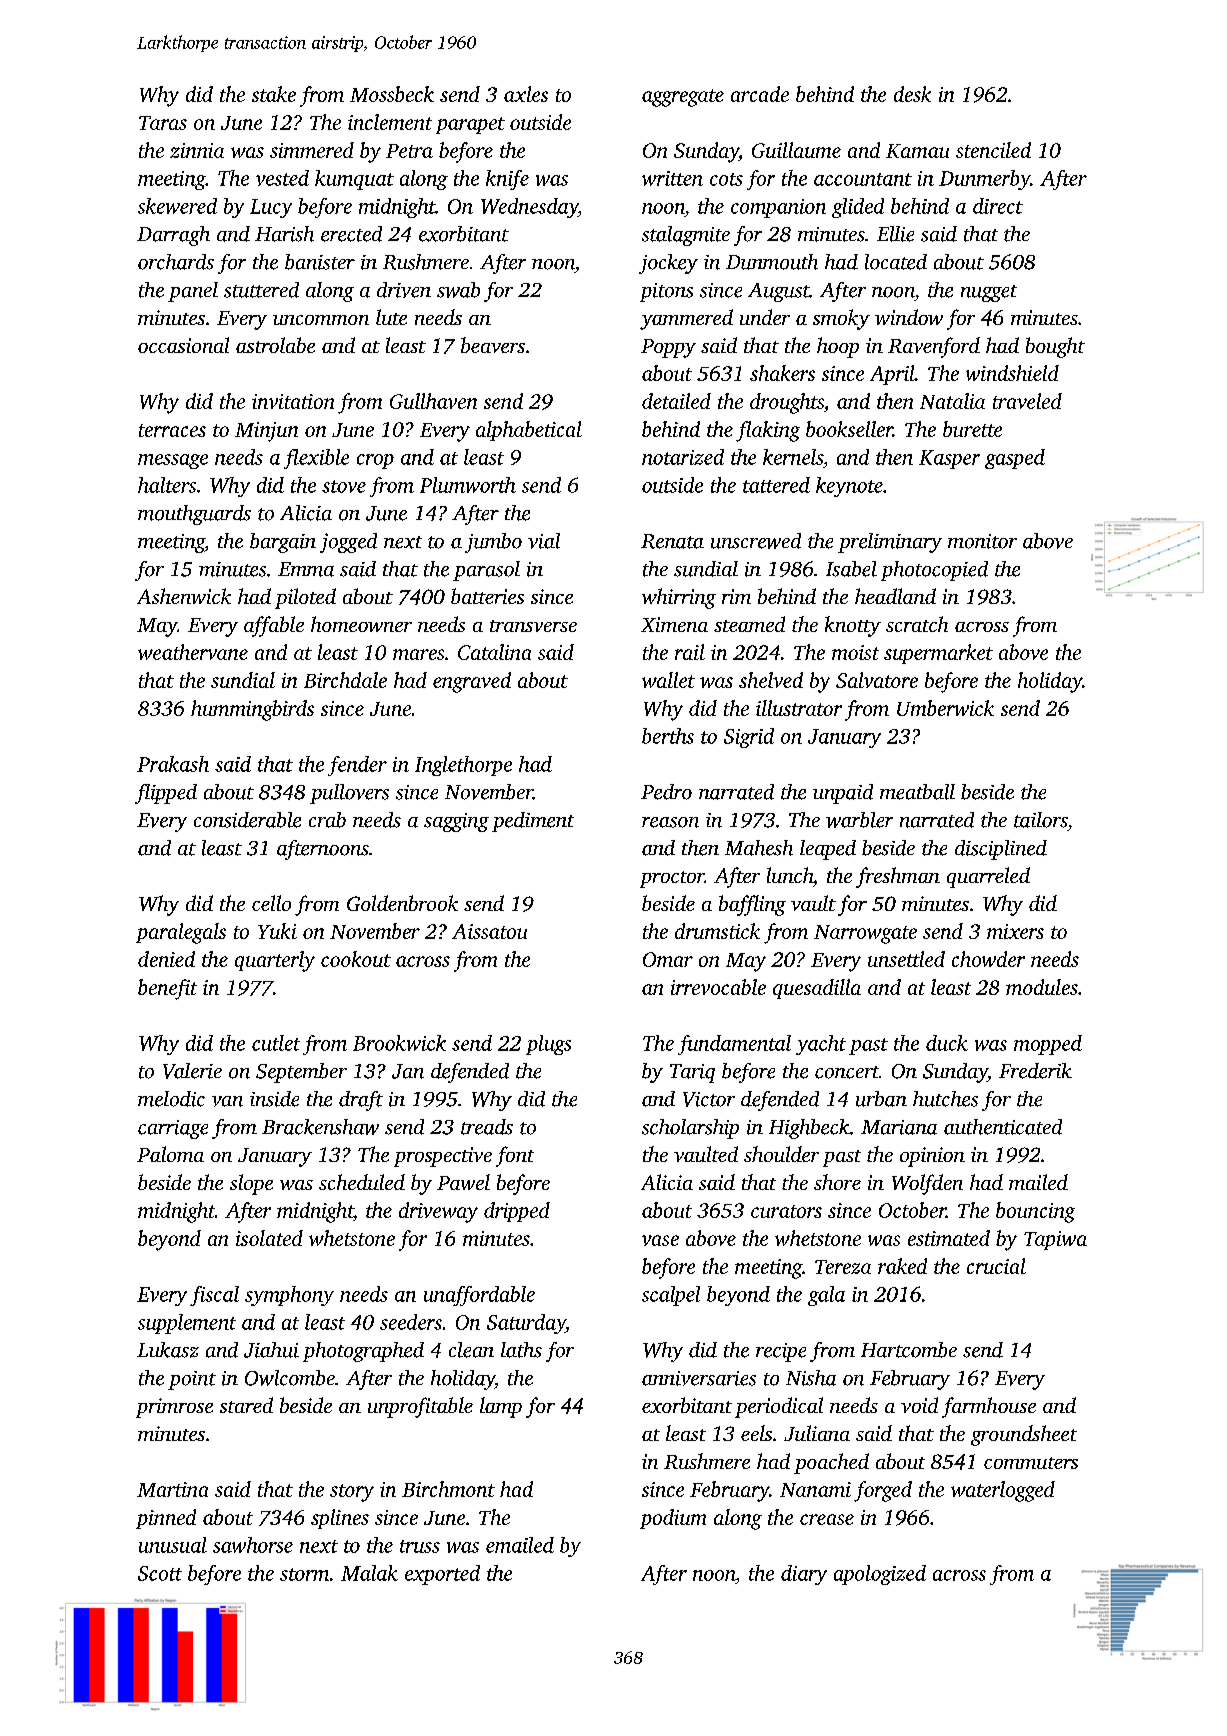 This document has height=1736, width=1227. What do you see at coordinates (828, 850) in the document?
I see `leaped` at bounding box center [828, 850].
